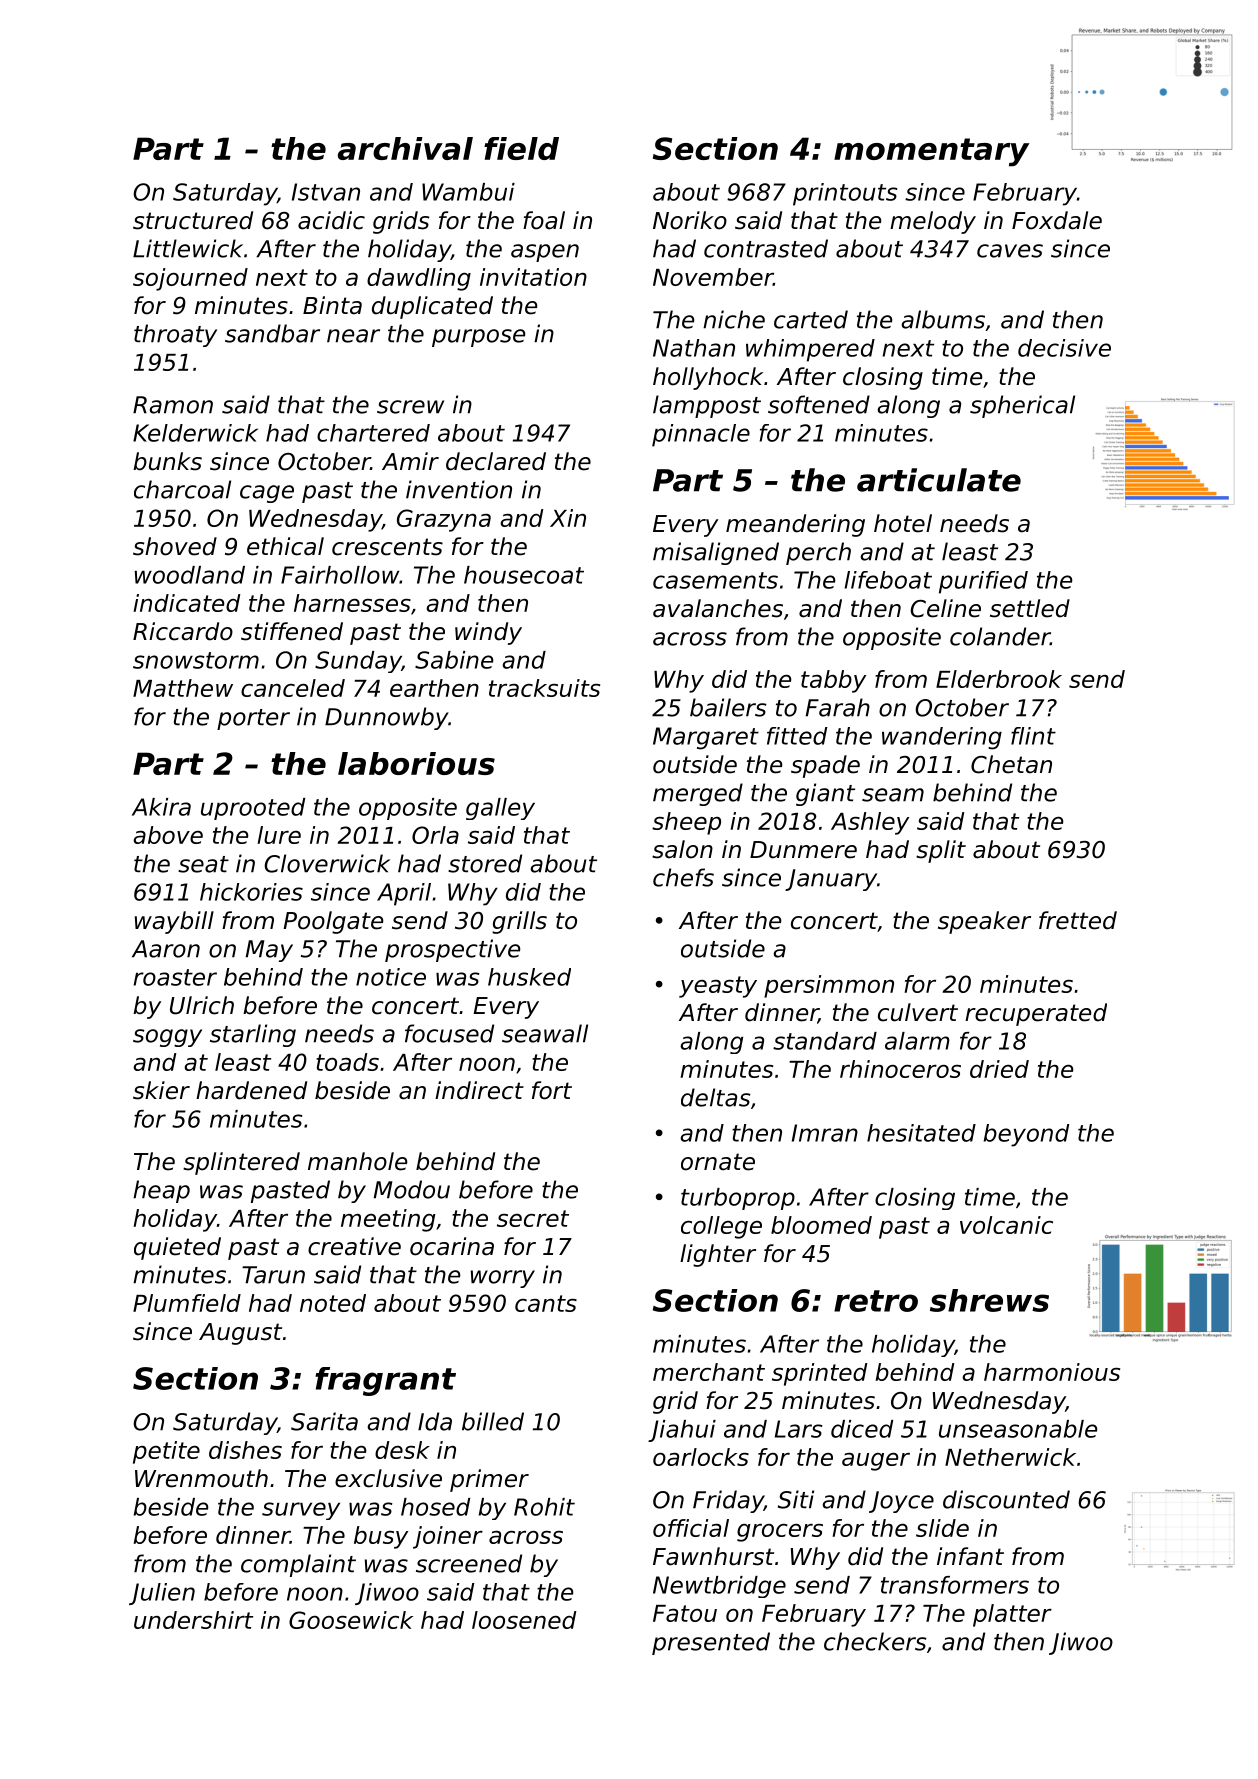 The width and height of the document is (1258, 1779). What do you see at coordinates (381, 1537) in the document?
I see `busy` at bounding box center [381, 1537].
